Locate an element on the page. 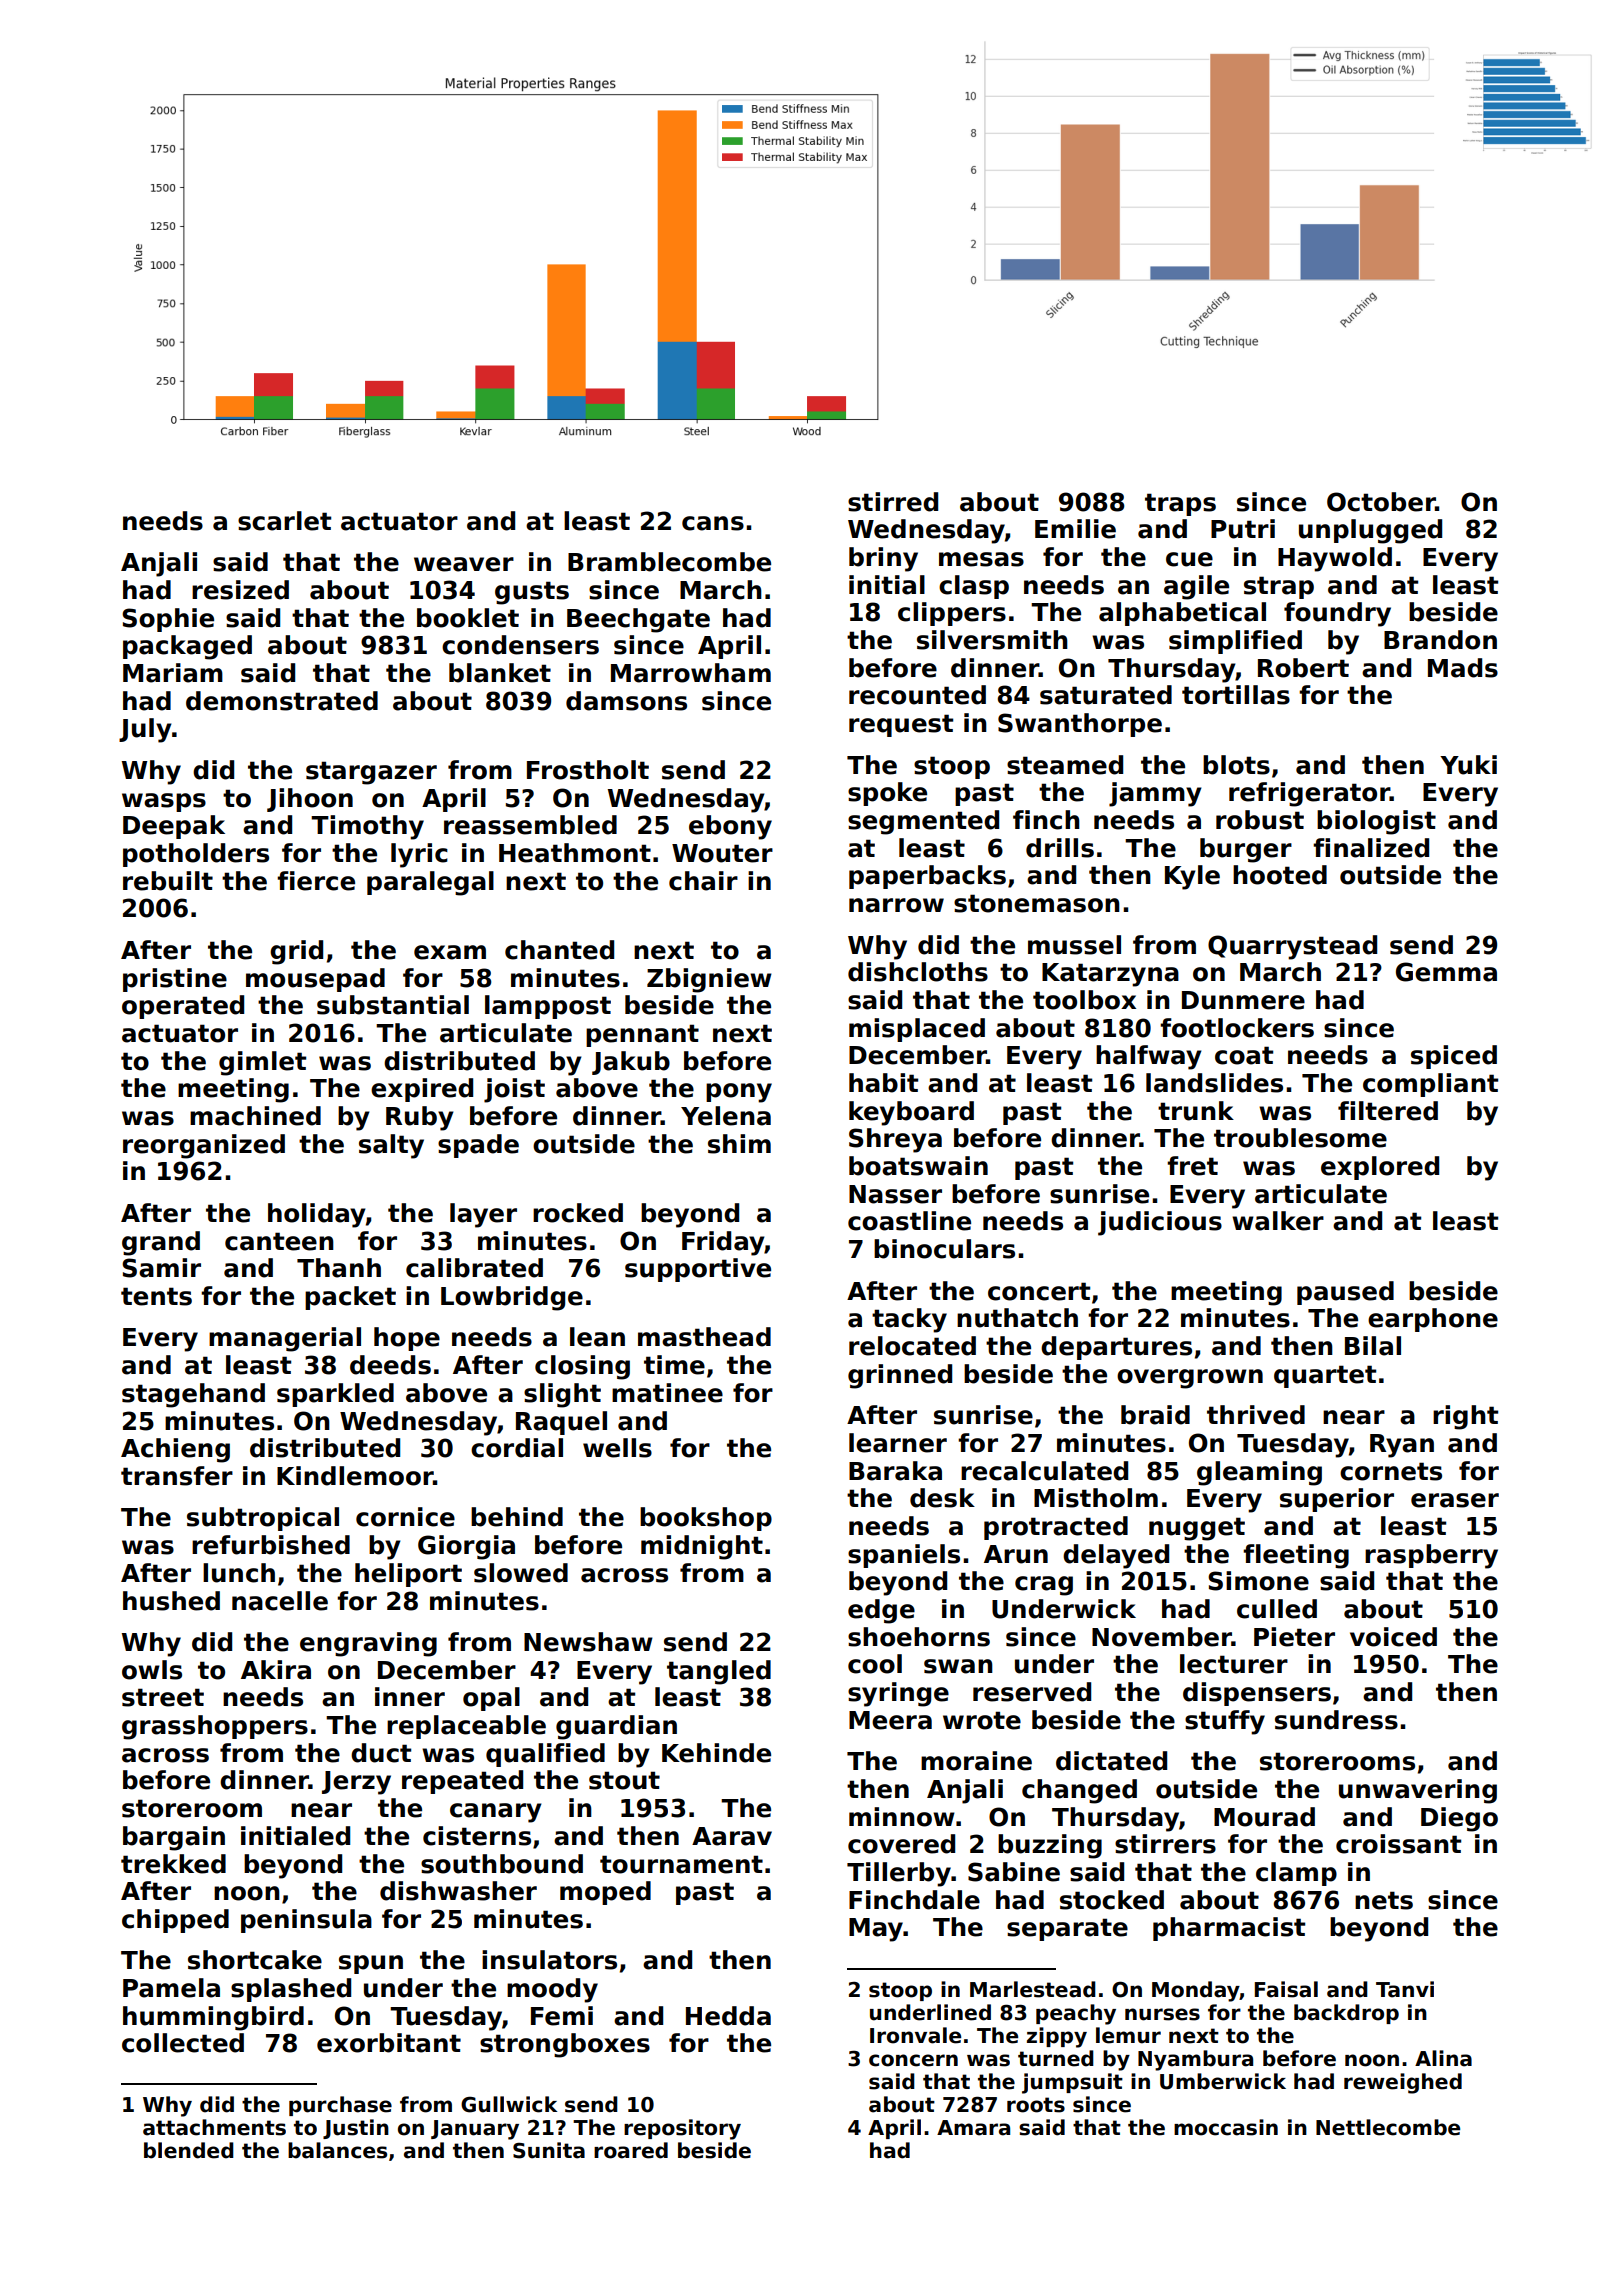 Image resolution: width=1620 pixels, height=2292 pixels. scarlet is located at coordinates (284, 521).
